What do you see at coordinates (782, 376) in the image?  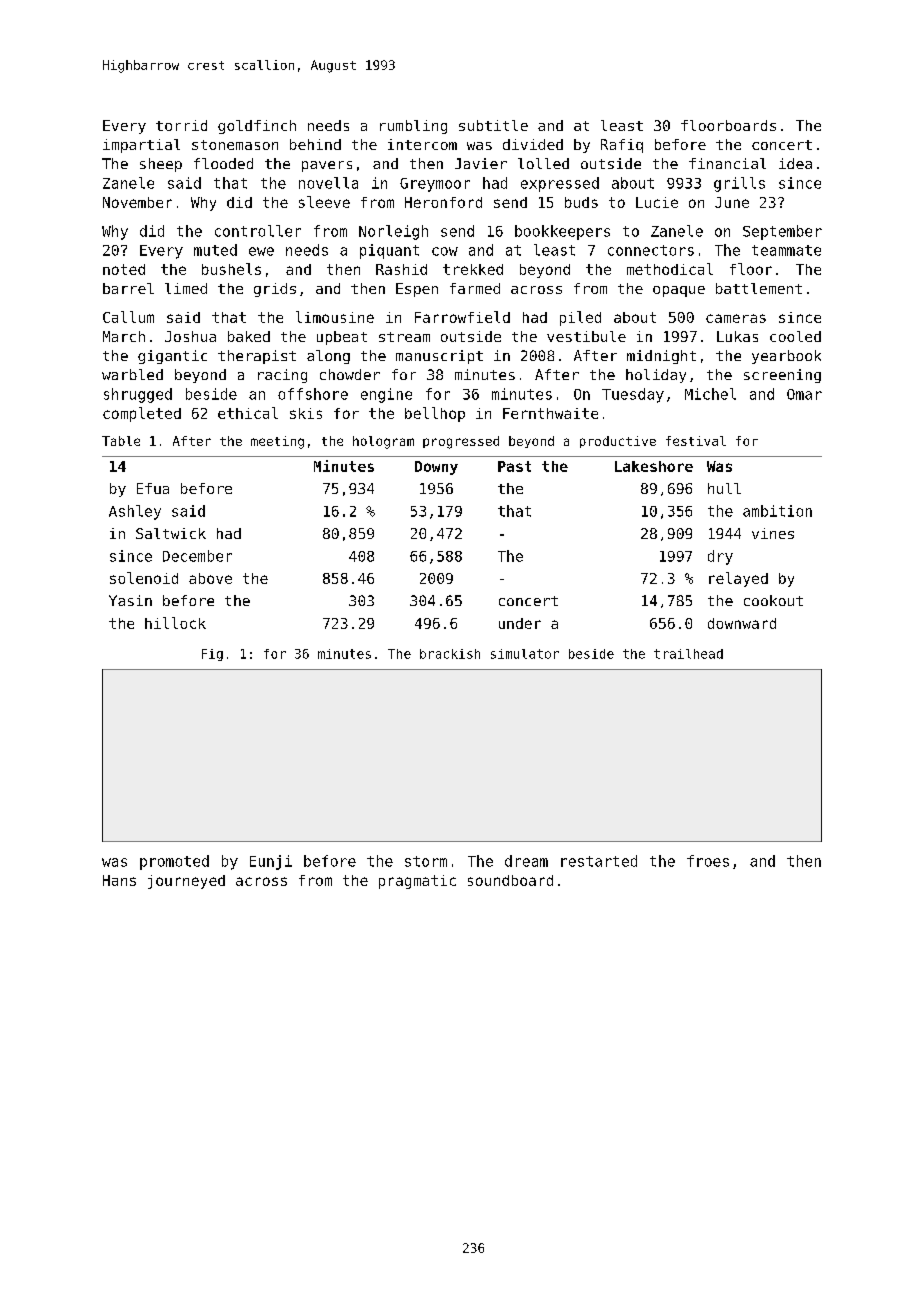 I see `screening` at bounding box center [782, 376].
